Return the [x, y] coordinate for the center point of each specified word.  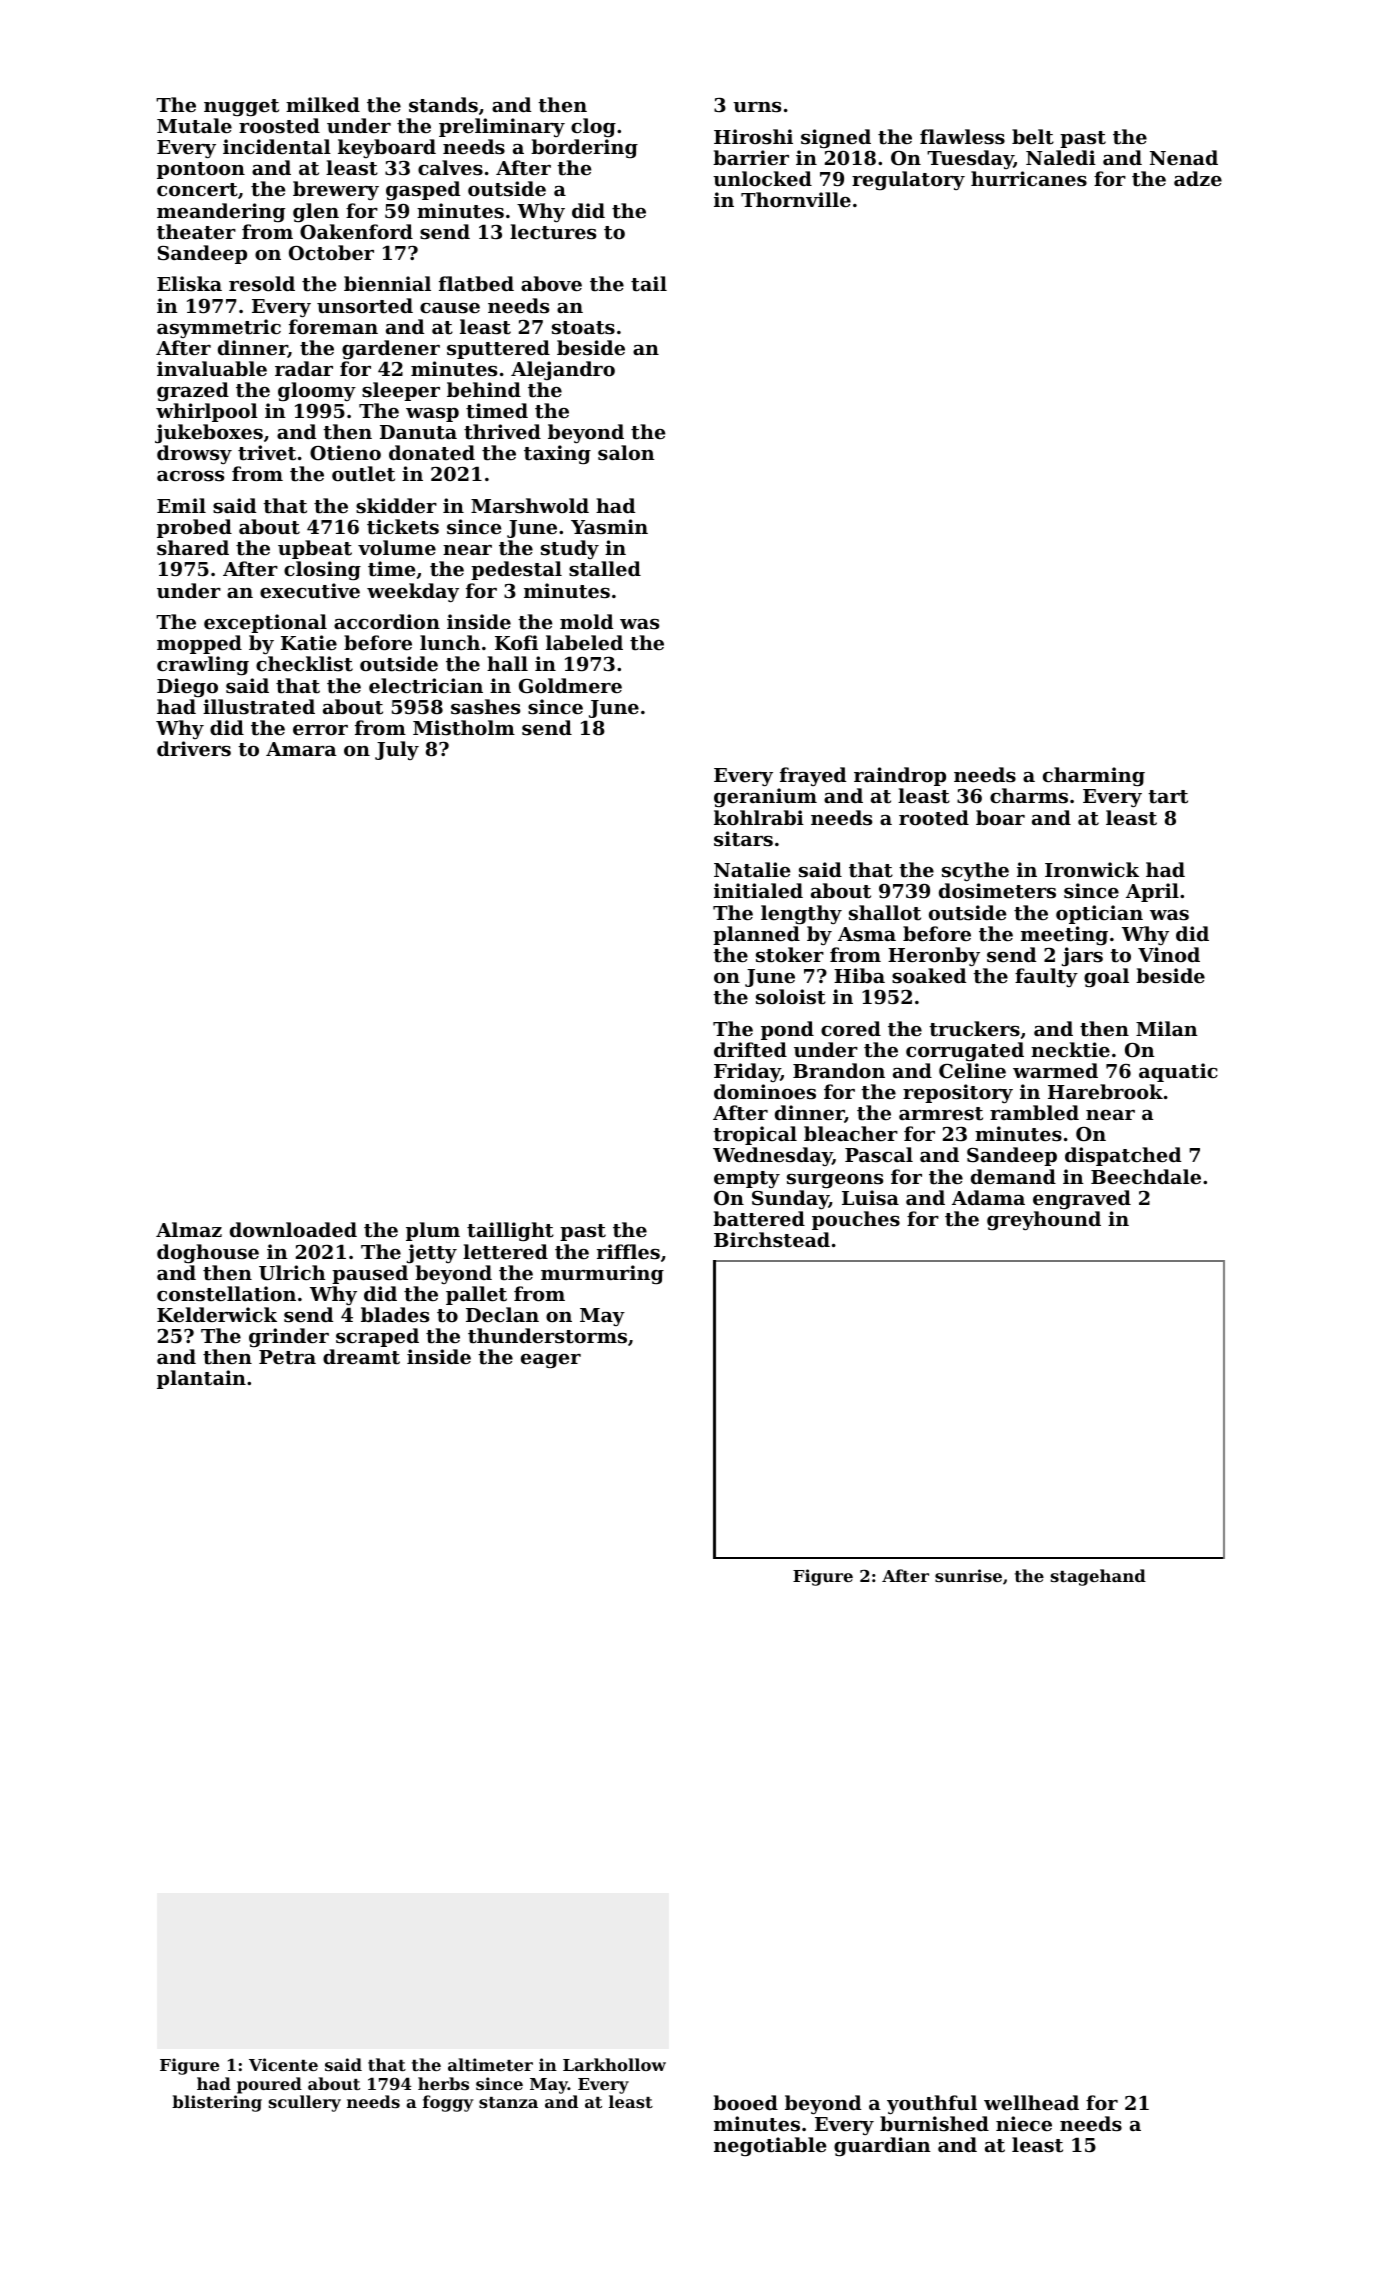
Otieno [345, 452]
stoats [583, 328]
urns [757, 107]
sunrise [968, 1575]
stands [443, 105]
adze [1198, 178]
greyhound [1044, 1221]
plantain [201, 1379]
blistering [217, 2103]
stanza [508, 2102]
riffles [628, 1251]
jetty [432, 1254]
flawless [962, 137]
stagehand [1098, 1577]
